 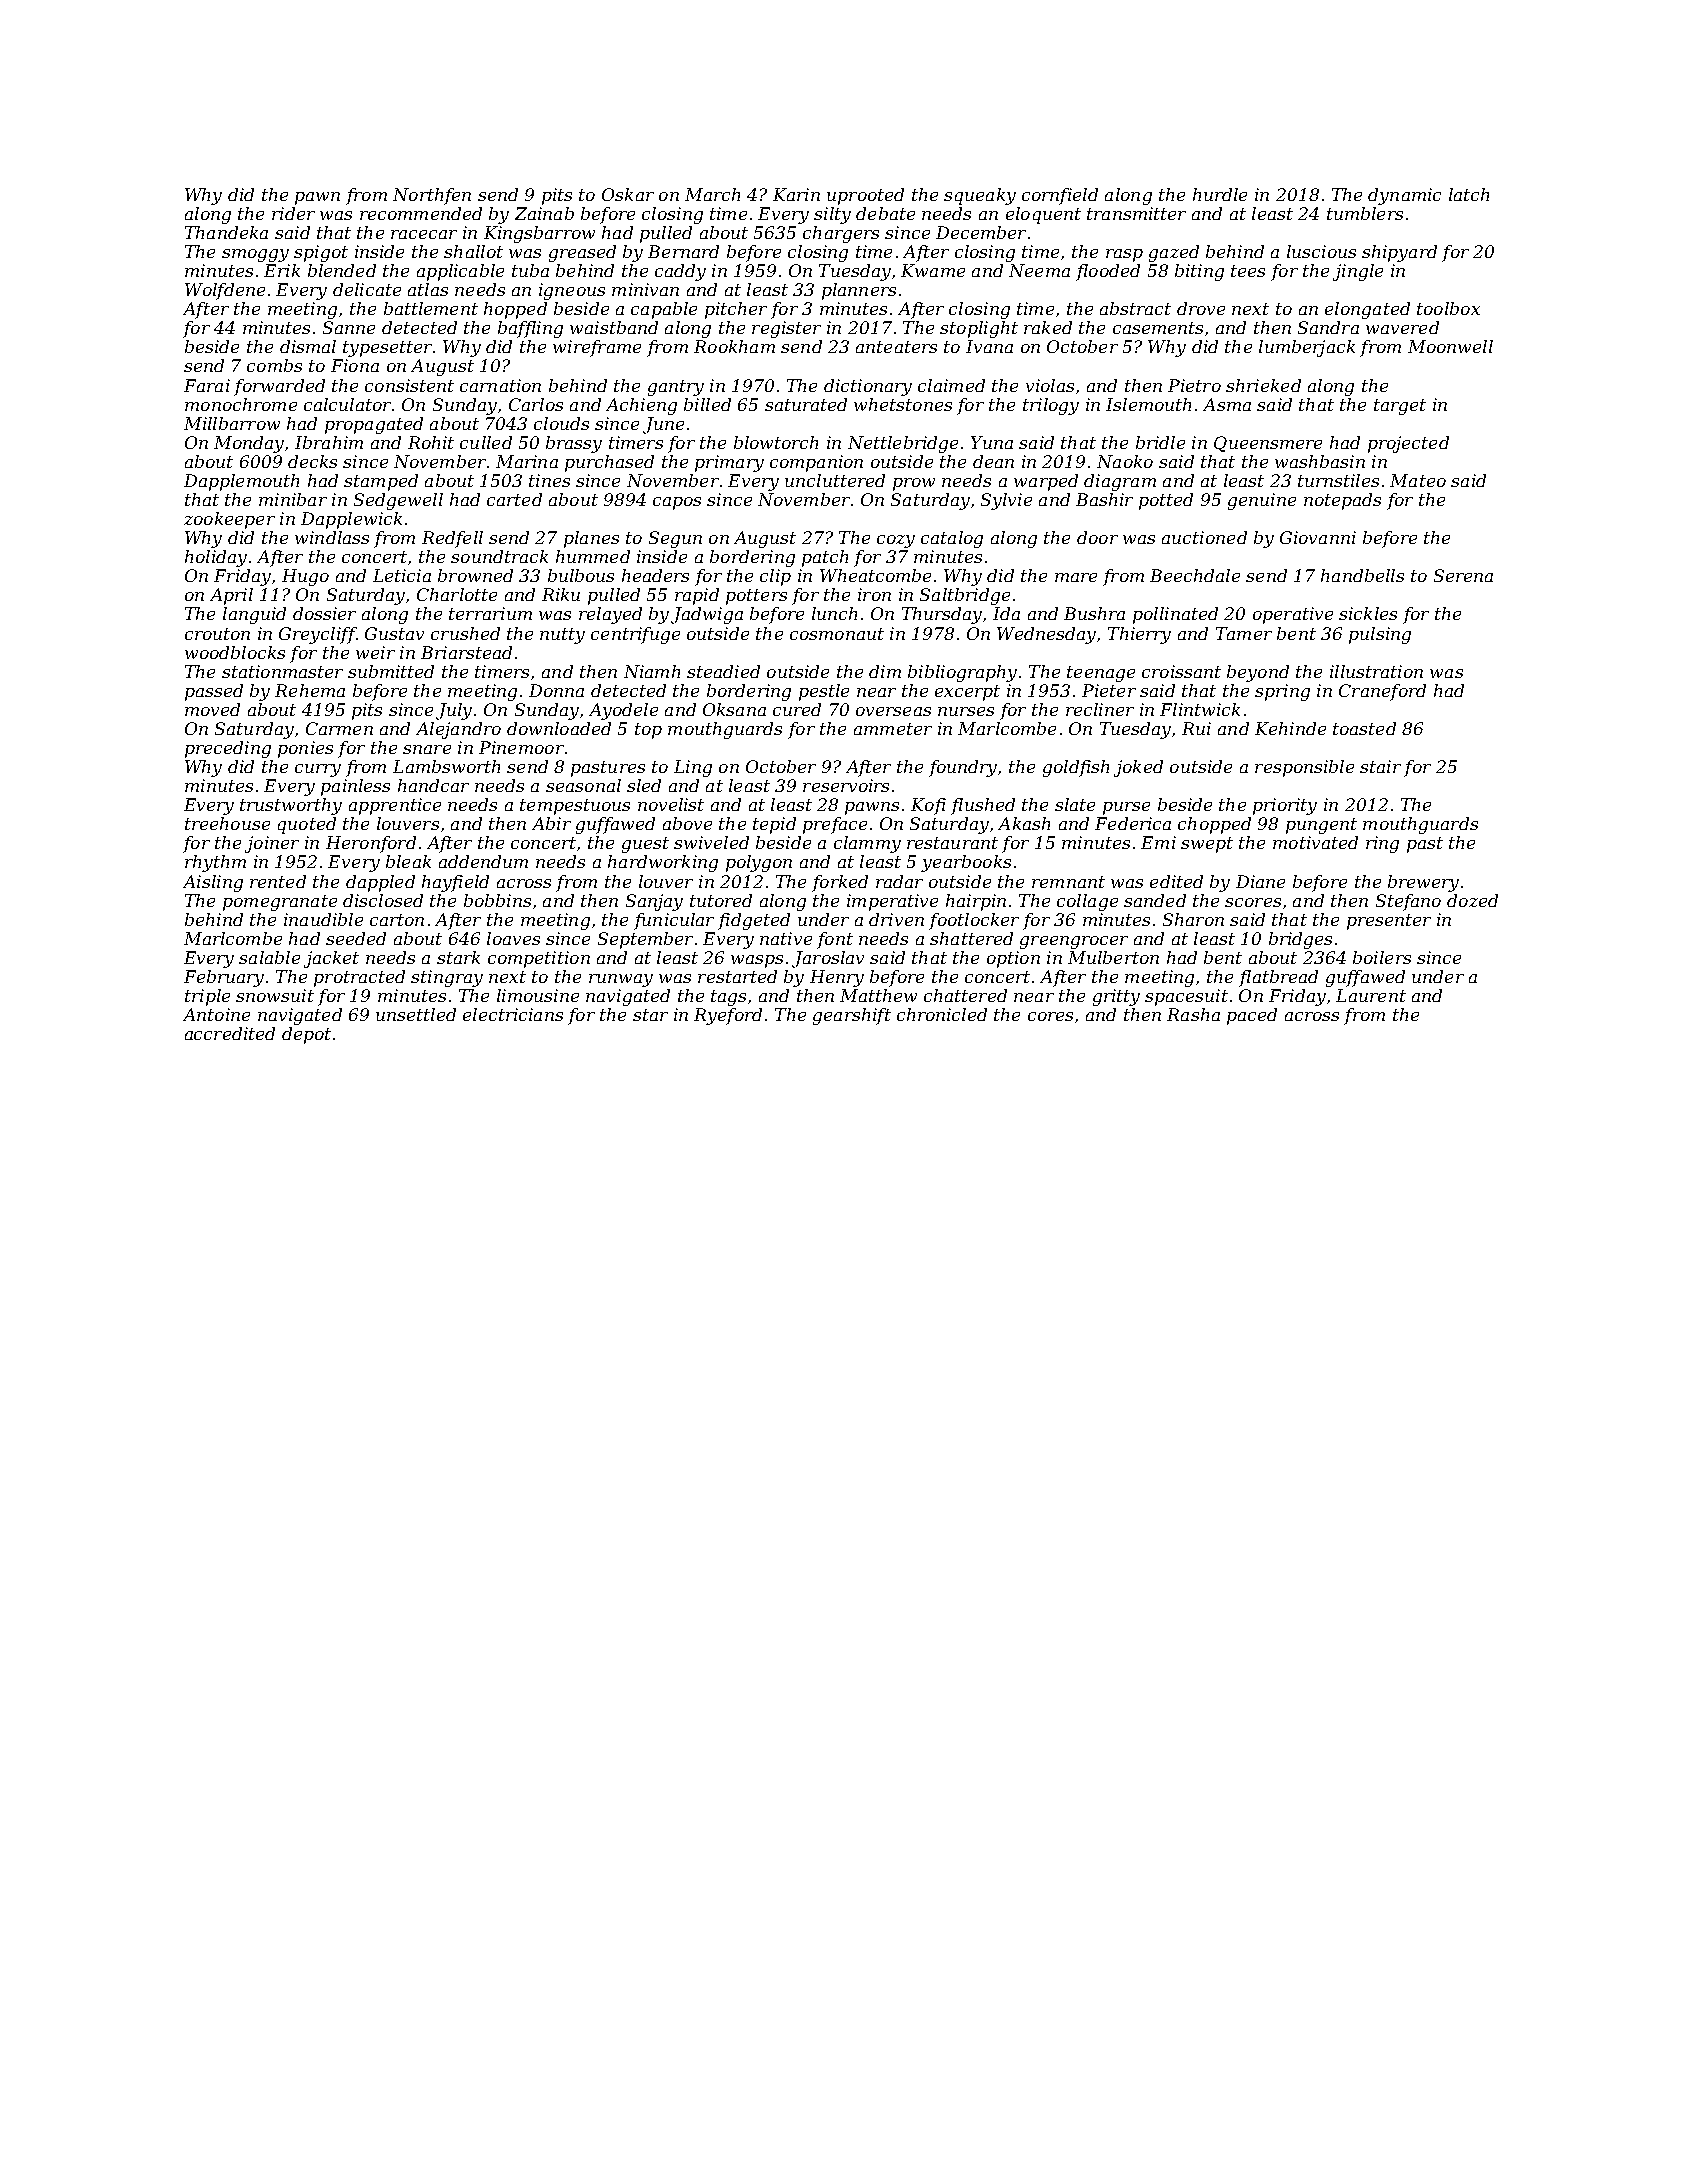 What do you see at coordinates (1166, 501) in the screenshot?
I see `potted` at bounding box center [1166, 501].
